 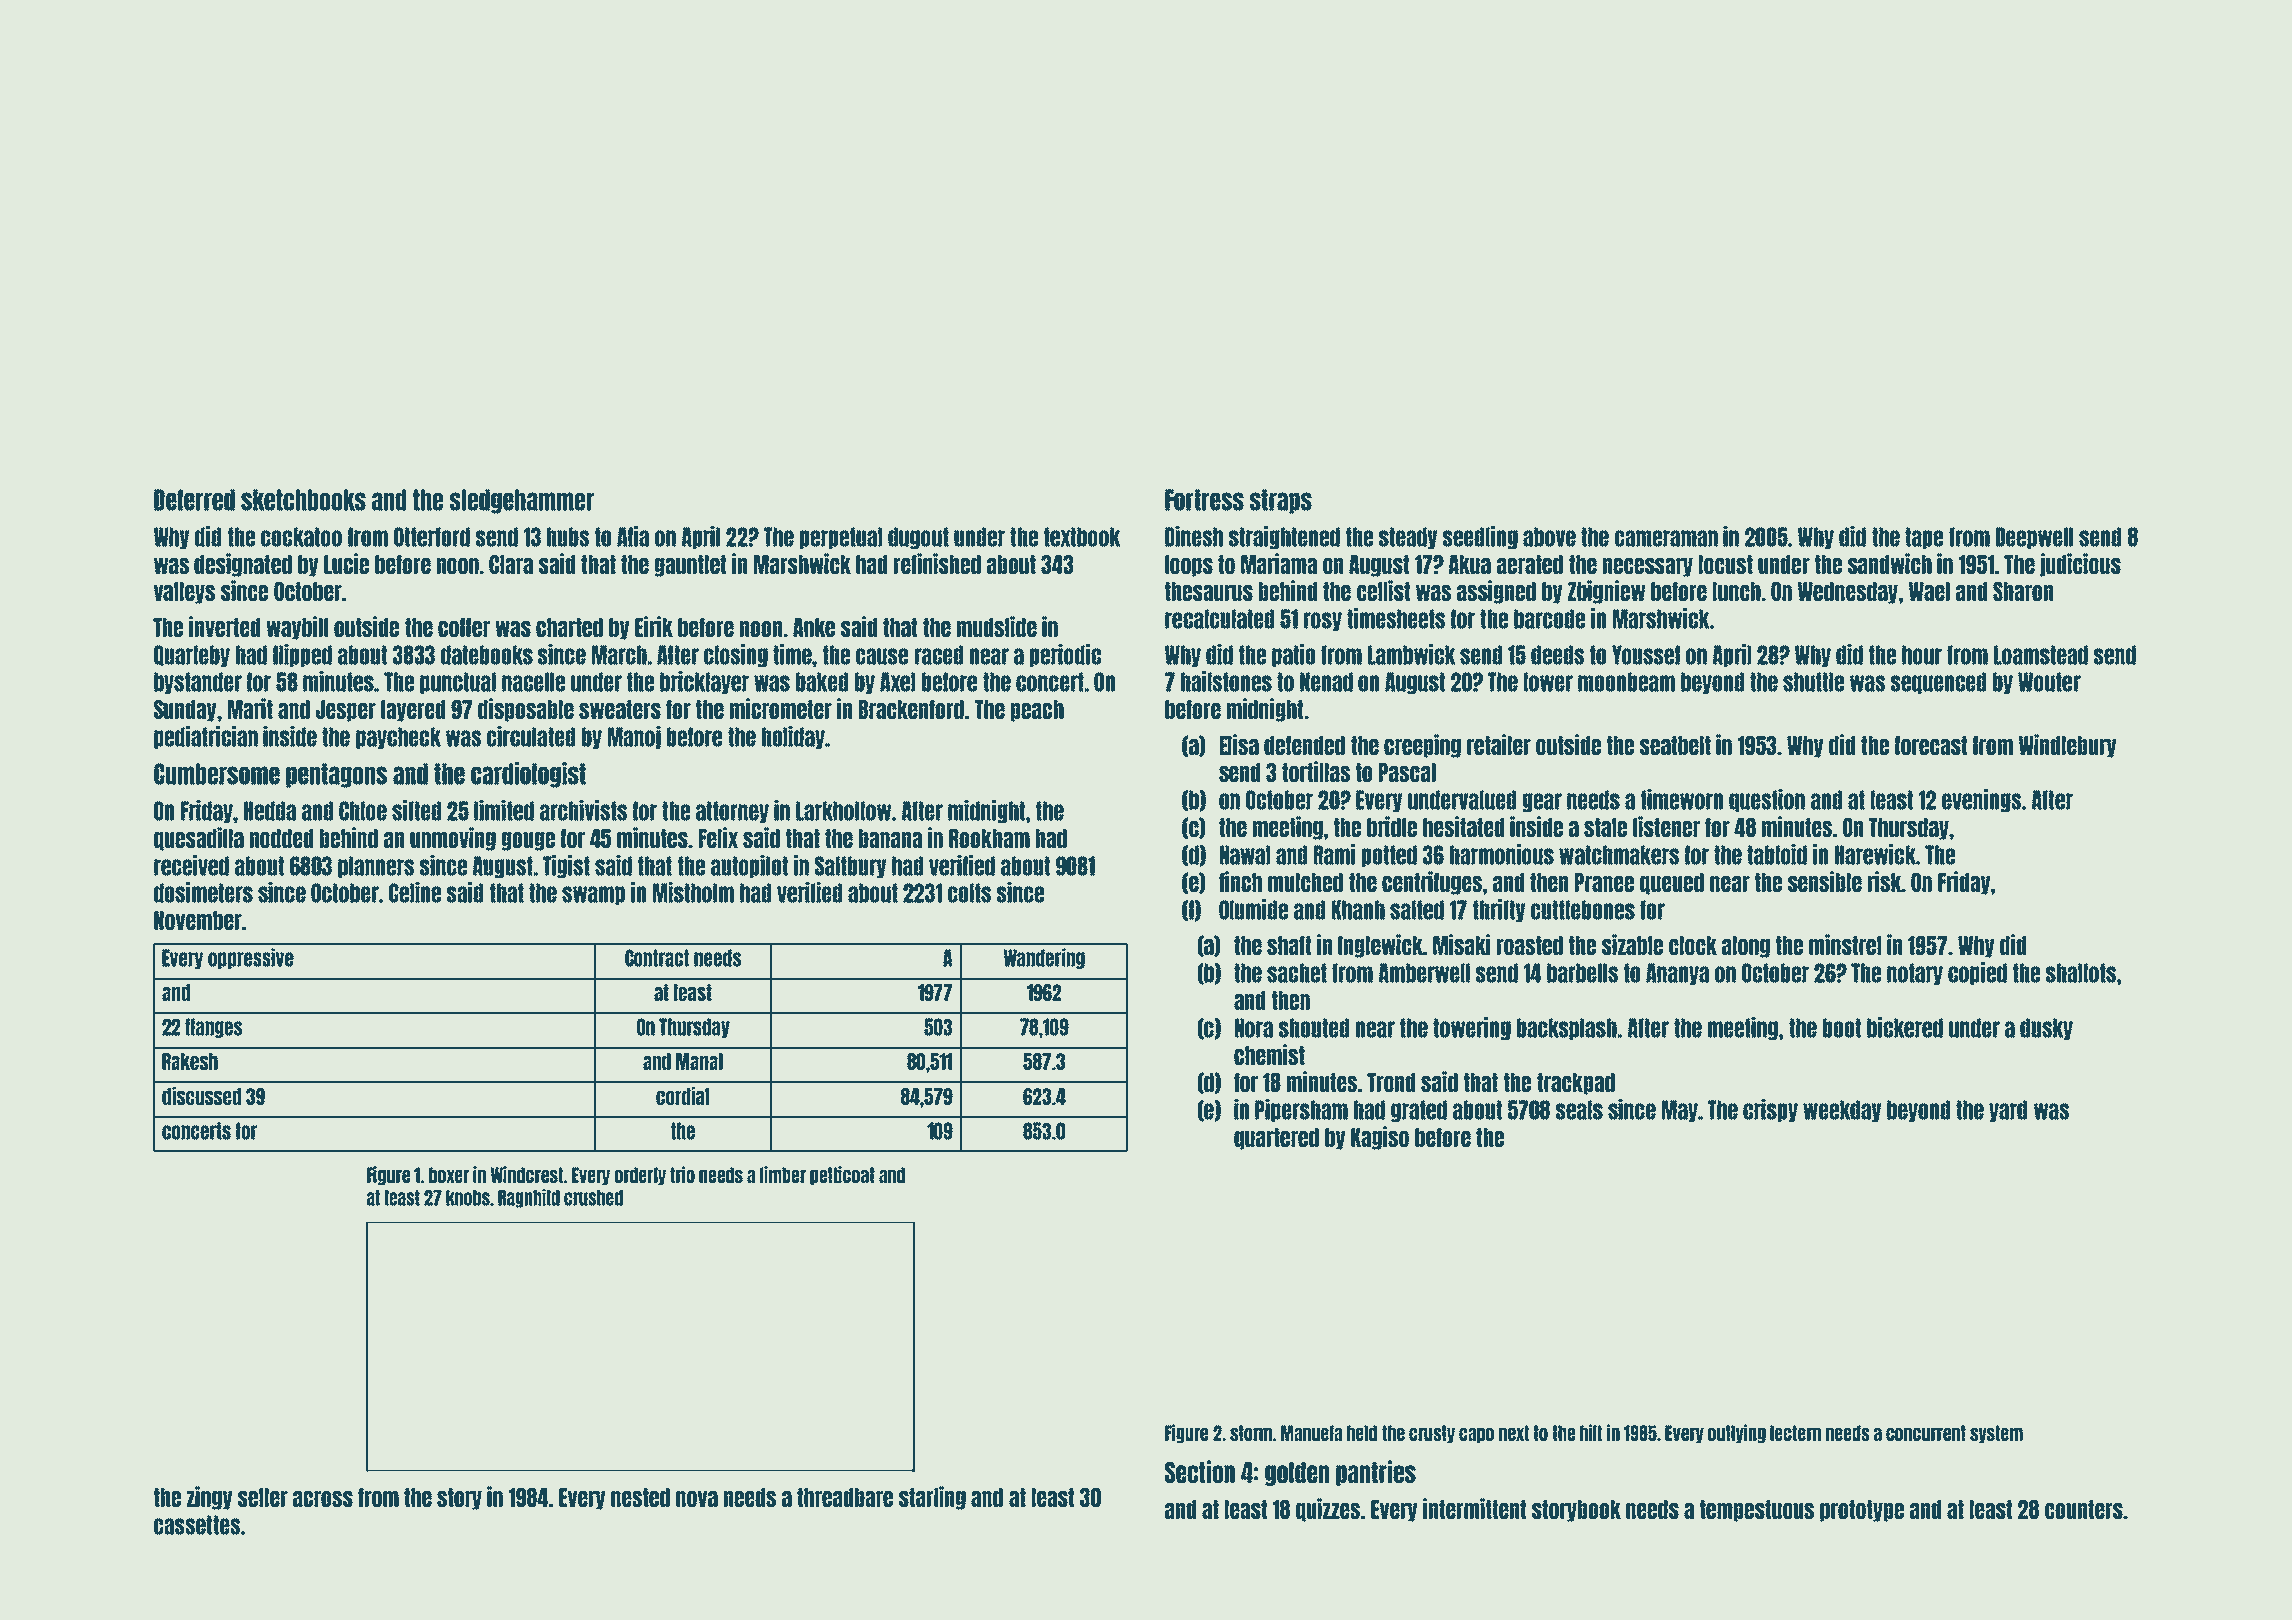 I want to click on Fortress, so click(x=1204, y=500).
